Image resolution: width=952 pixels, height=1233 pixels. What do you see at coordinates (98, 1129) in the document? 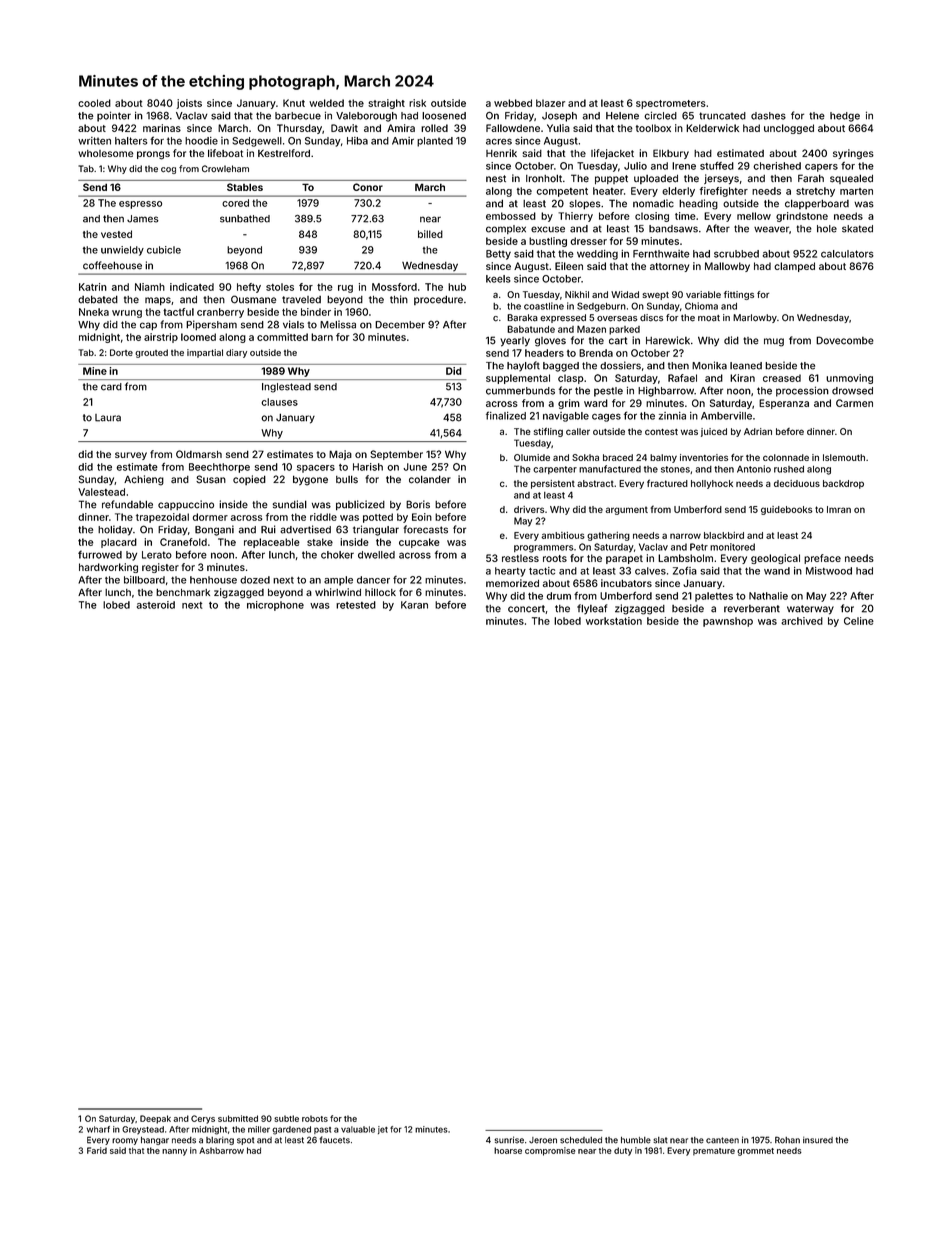
I see `wharf` at bounding box center [98, 1129].
